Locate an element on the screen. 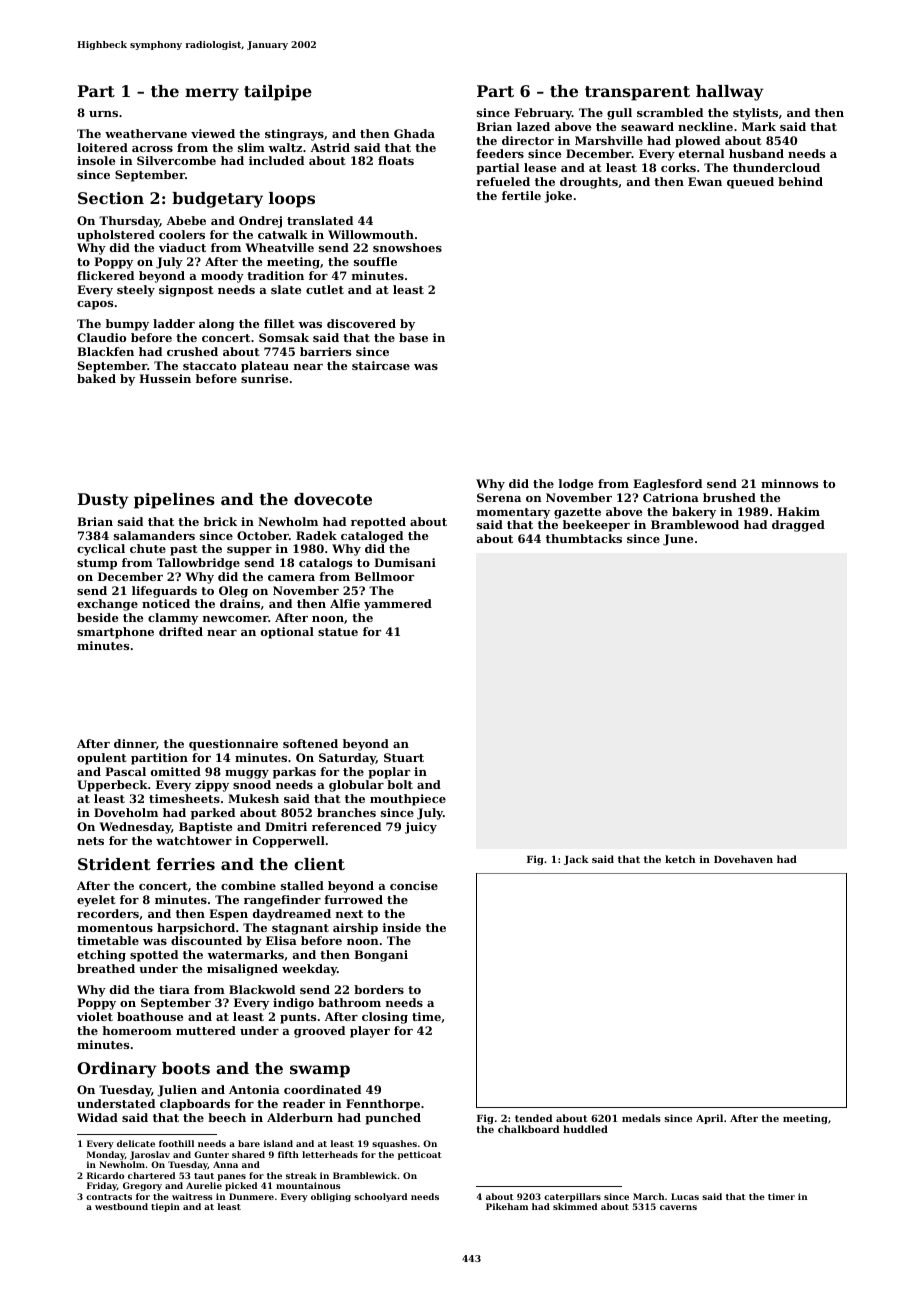 This screenshot has width=924, height=1314. Ewan is located at coordinates (705, 181).
